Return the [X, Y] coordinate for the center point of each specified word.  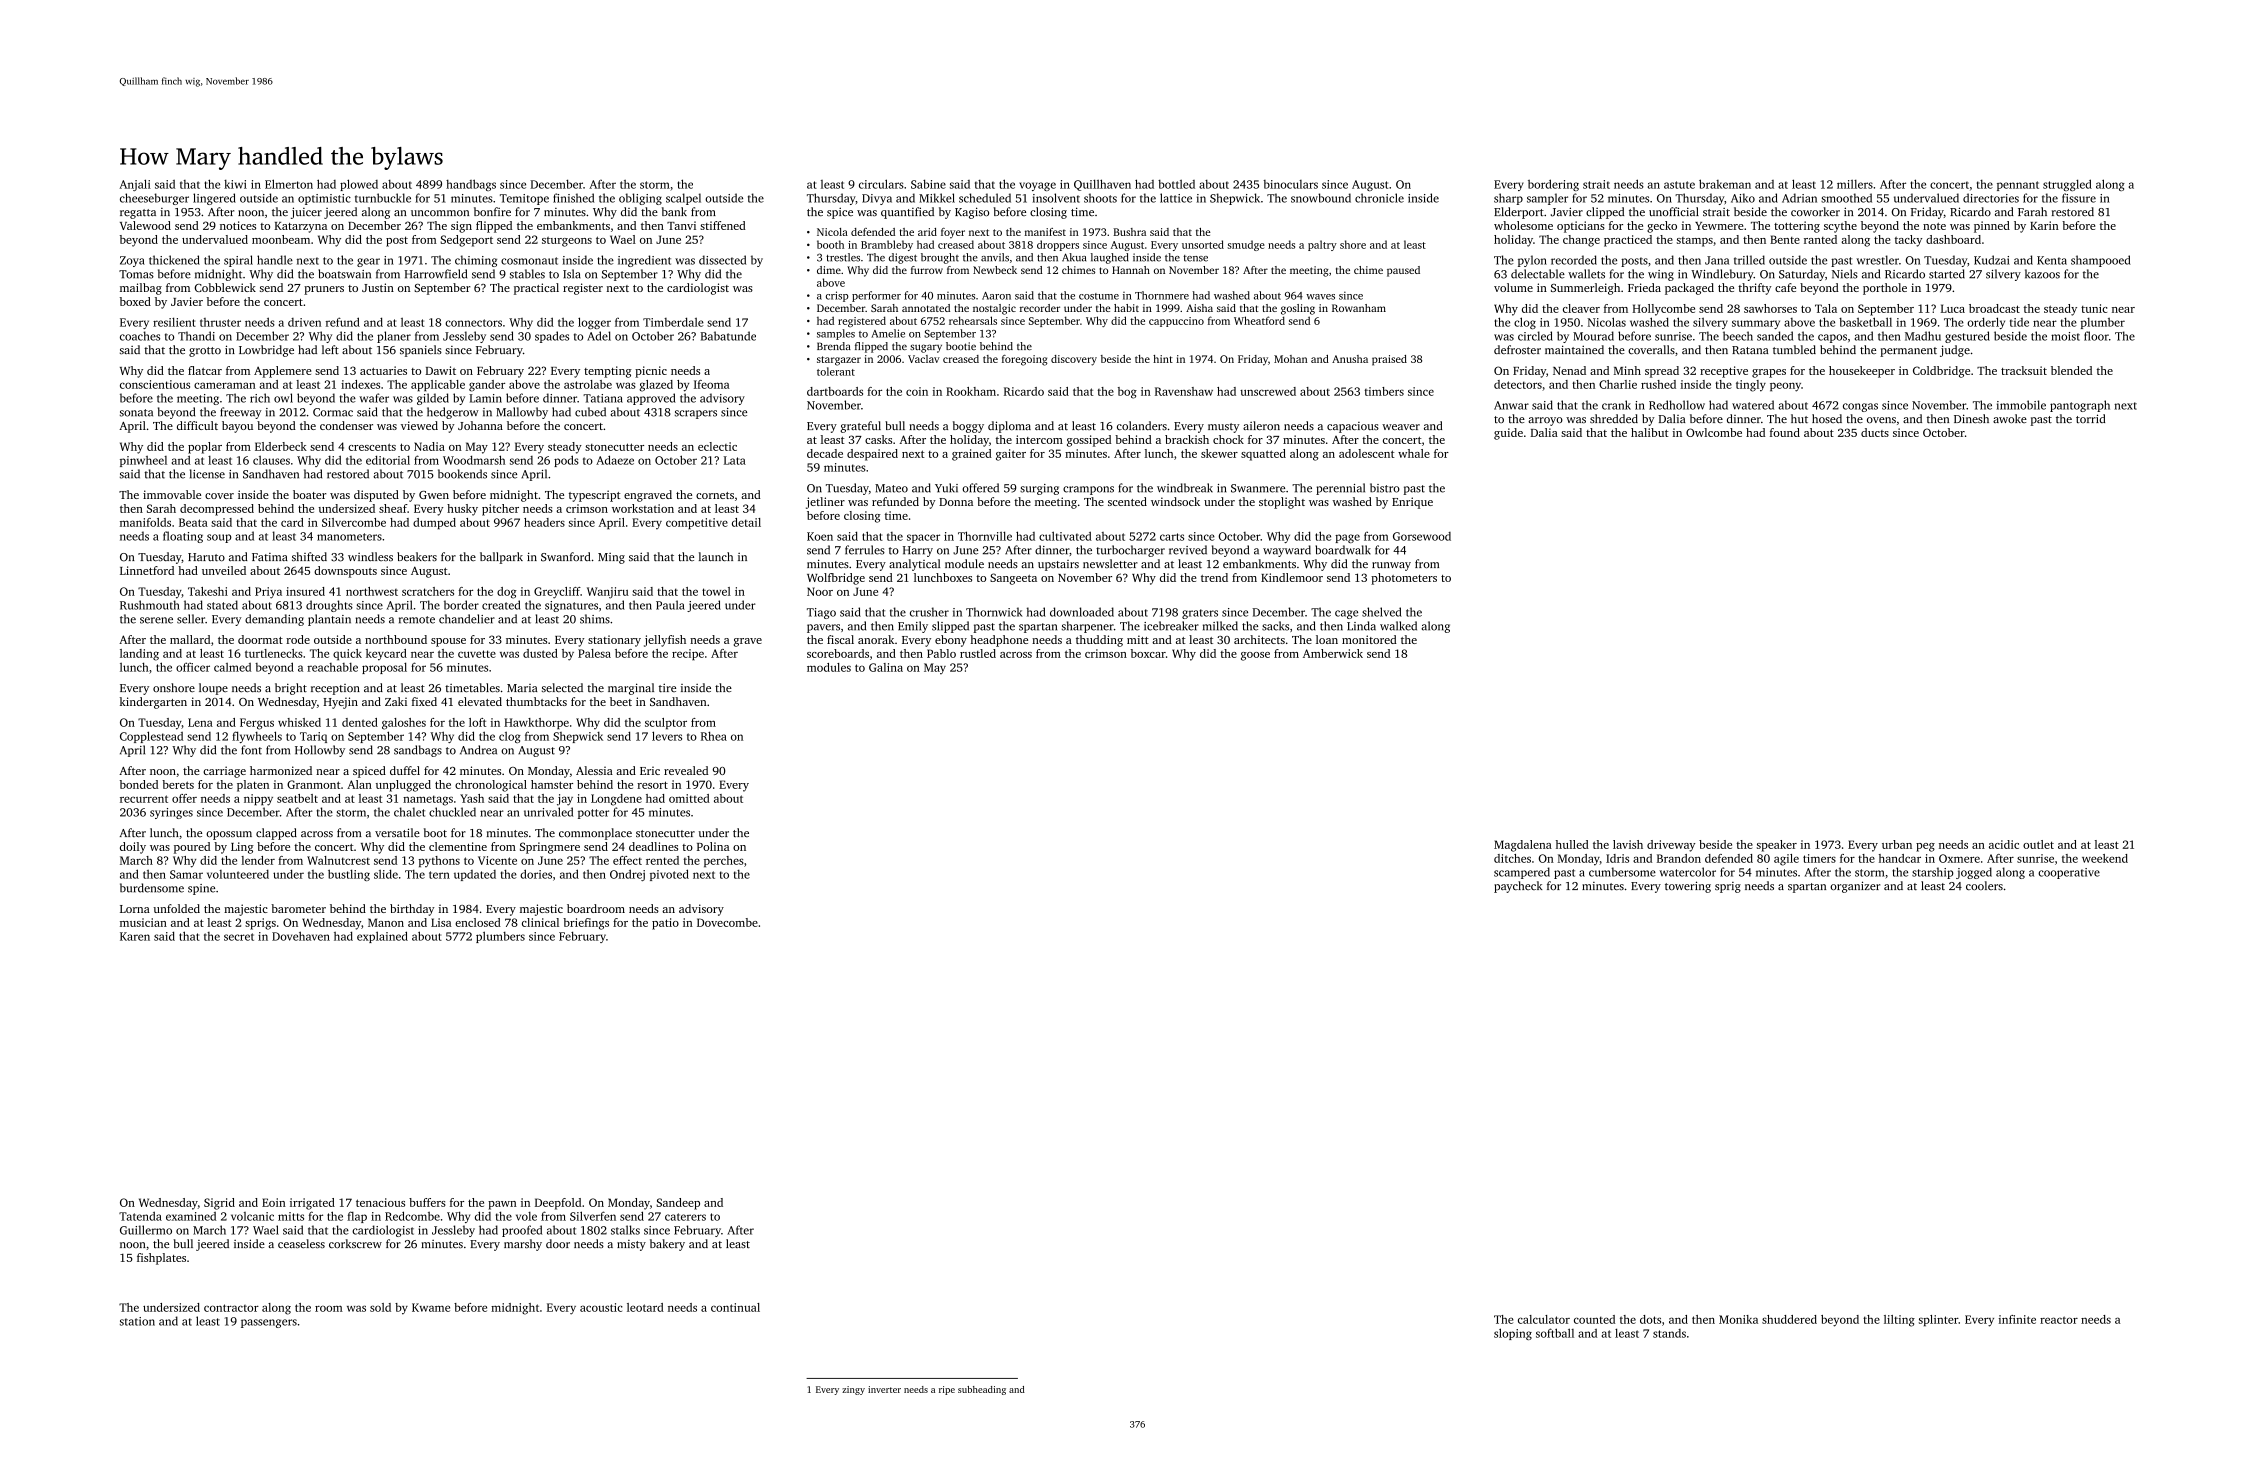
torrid [2090, 418]
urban [1897, 844]
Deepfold [558, 1204]
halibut [1650, 432]
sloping [1513, 1334]
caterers [685, 1217]
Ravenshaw [1184, 391]
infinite [2017, 1319]
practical [536, 289]
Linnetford [147, 570]
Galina [886, 667]
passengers [269, 1323]
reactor [2059, 1320]
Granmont [313, 784]
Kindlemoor [1292, 577]
